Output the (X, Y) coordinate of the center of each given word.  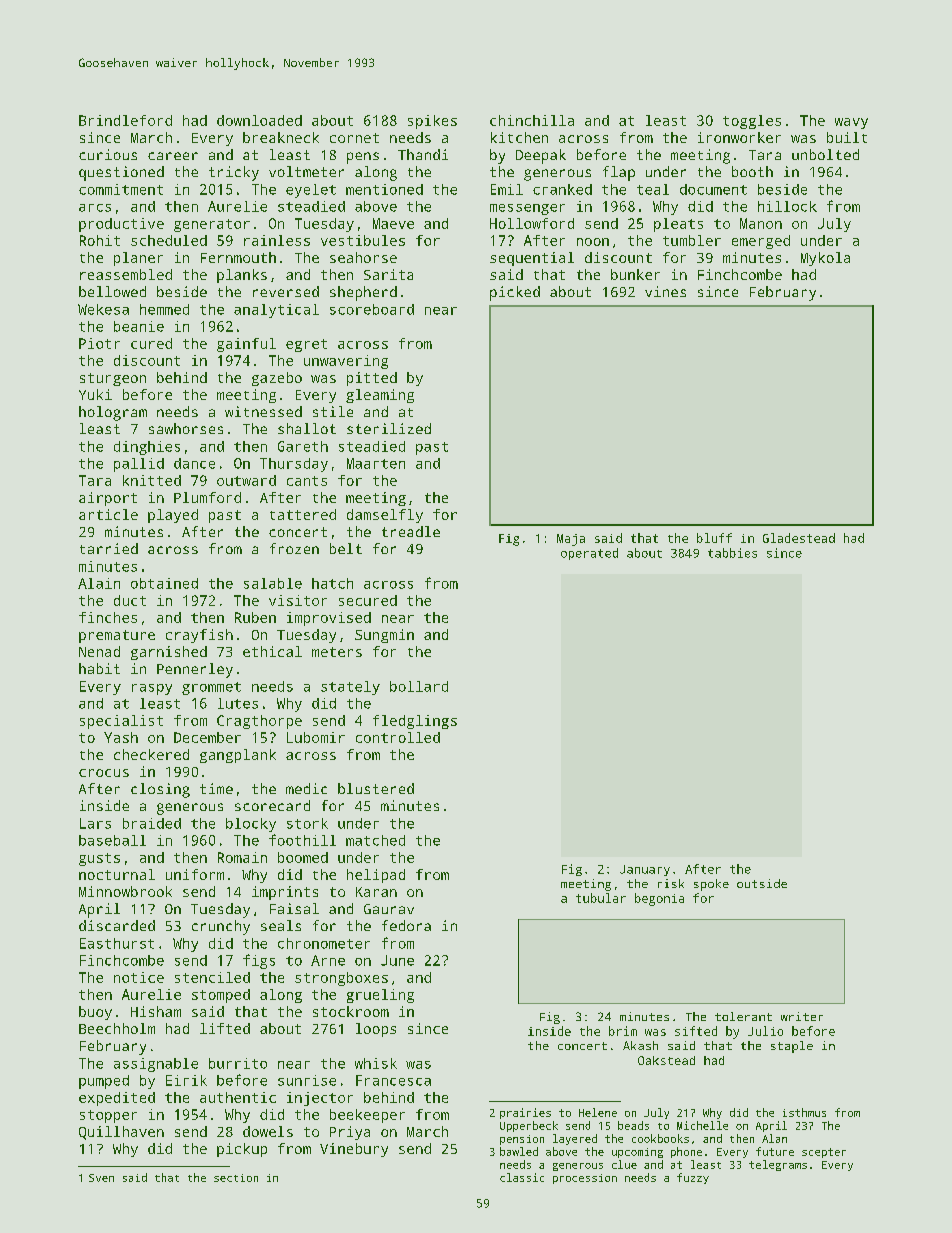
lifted (225, 1028)
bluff (714, 538)
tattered (303, 514)
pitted (372, 379)
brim (623, 1031)
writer (802, 1016)
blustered (376, 788)
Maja (571, 540)
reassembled (126, 274)
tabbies (732, 553)
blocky (251, 825)
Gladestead (799, 538)
